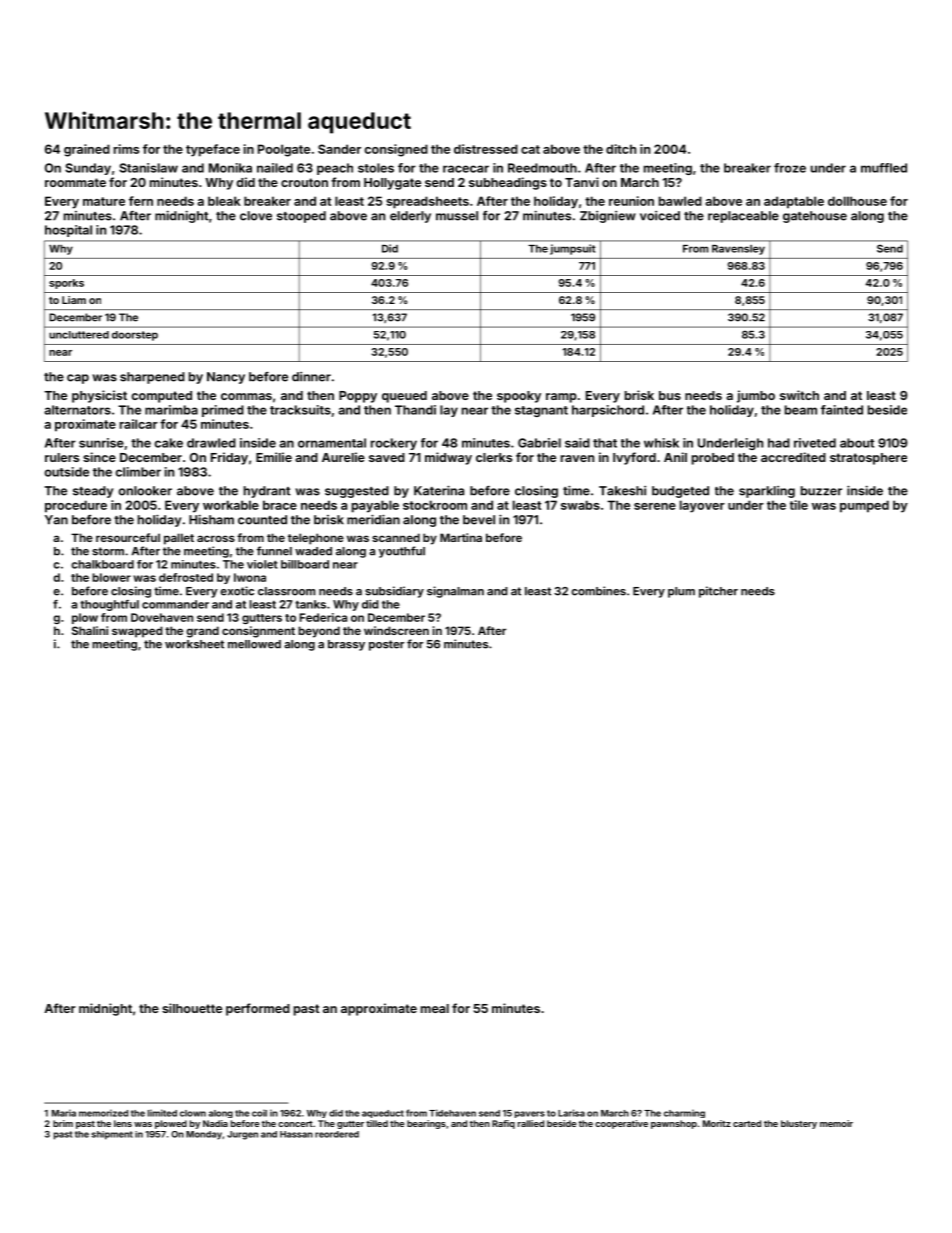 The image size is (952, 1233). I want to click on Reedmouth, so click(542, 168).
